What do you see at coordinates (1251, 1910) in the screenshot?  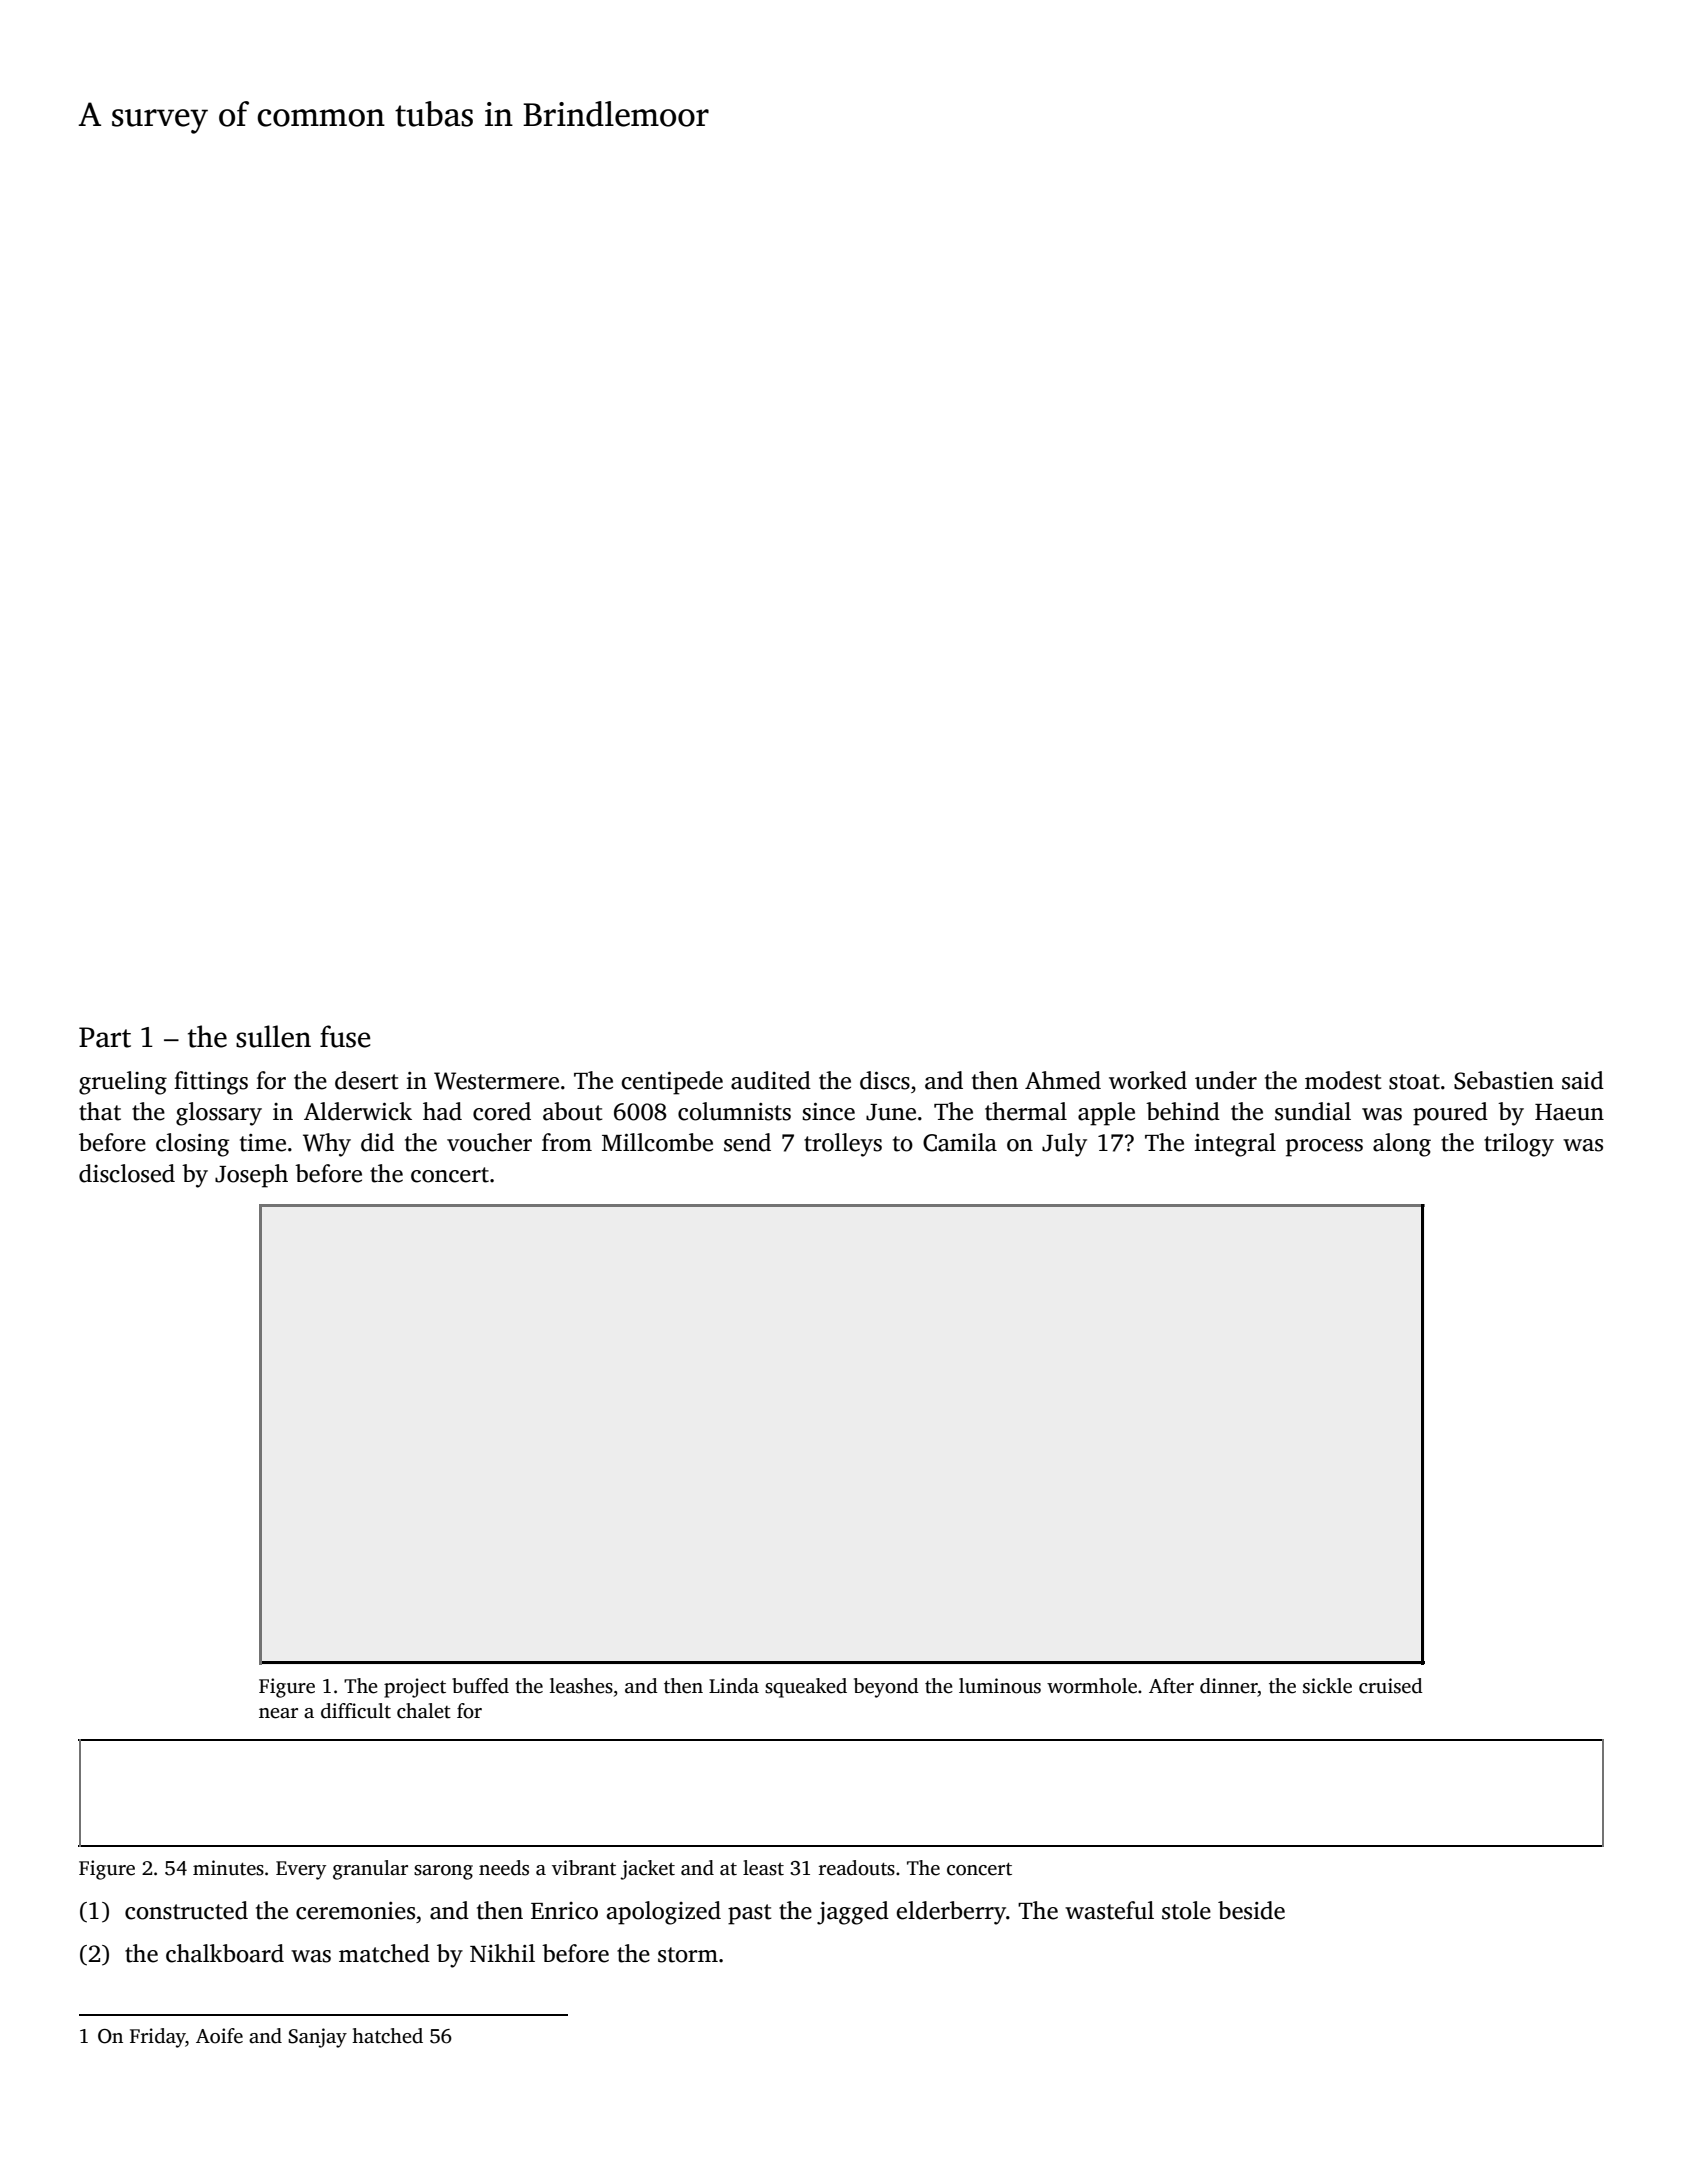 I see `beside` at bounding box center [1251, 1910].
